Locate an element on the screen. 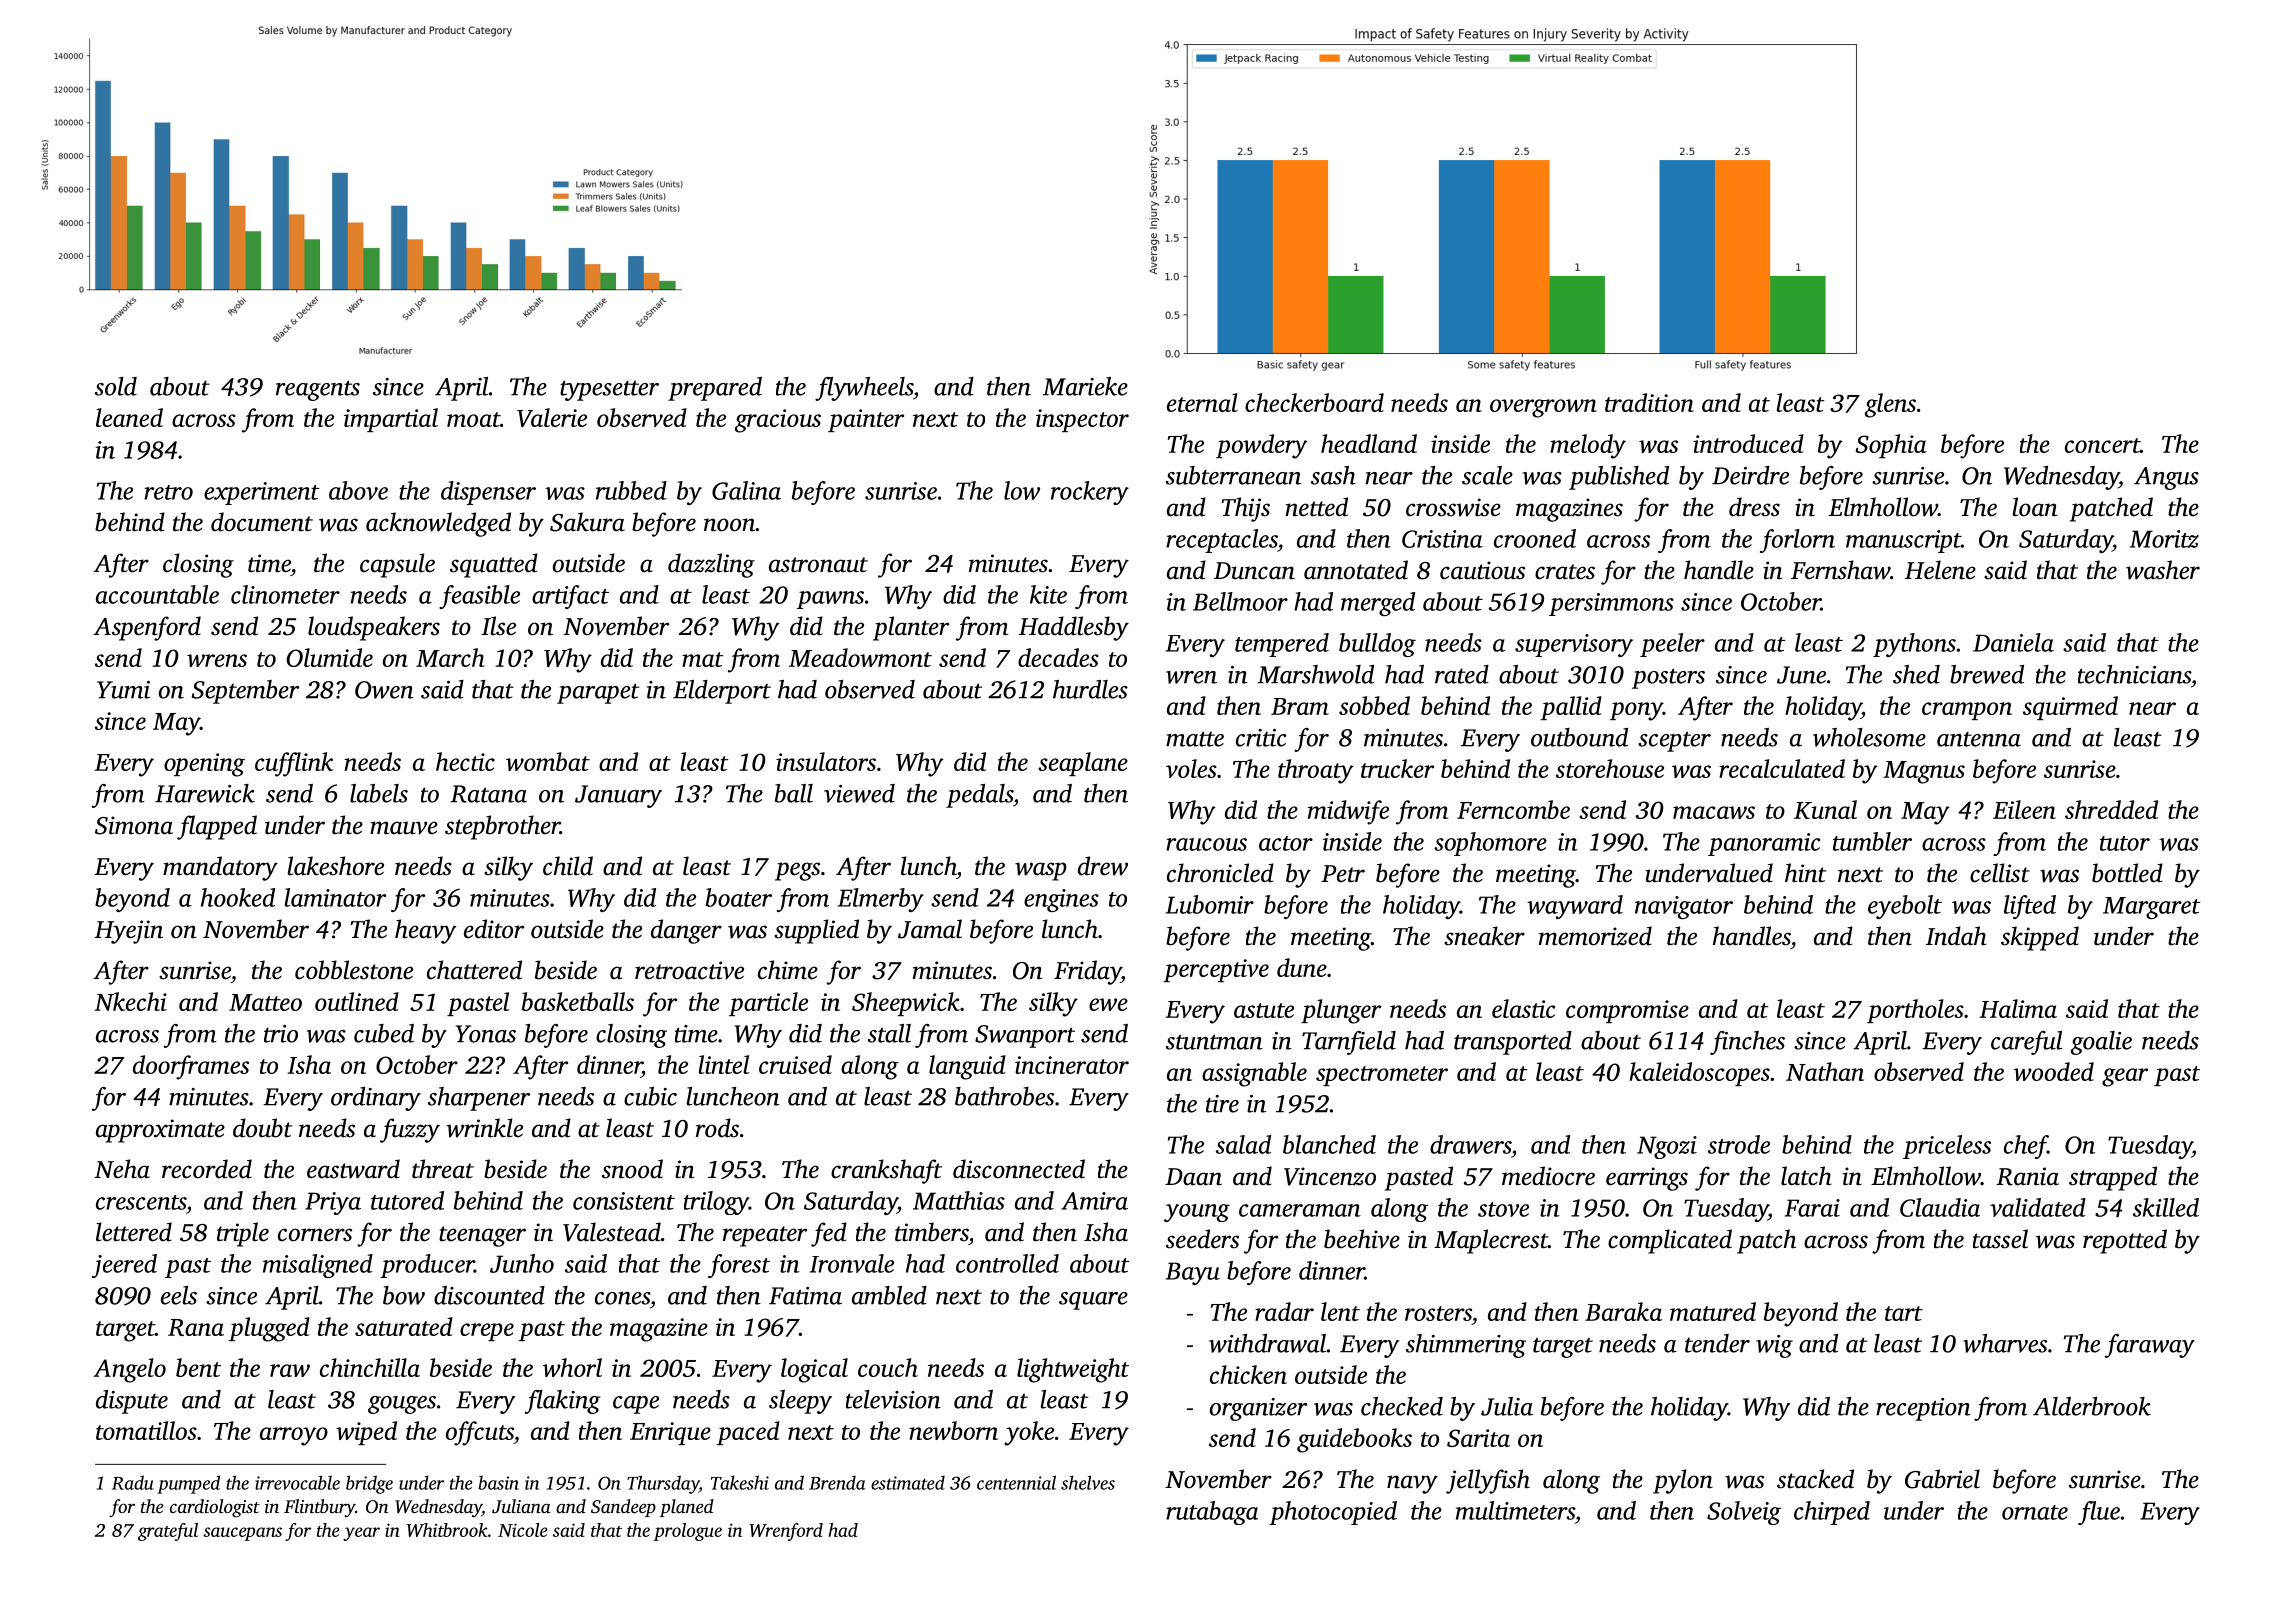 The image size is (2294, 1622). Nathan is located at coordinates (1825, 1071).
